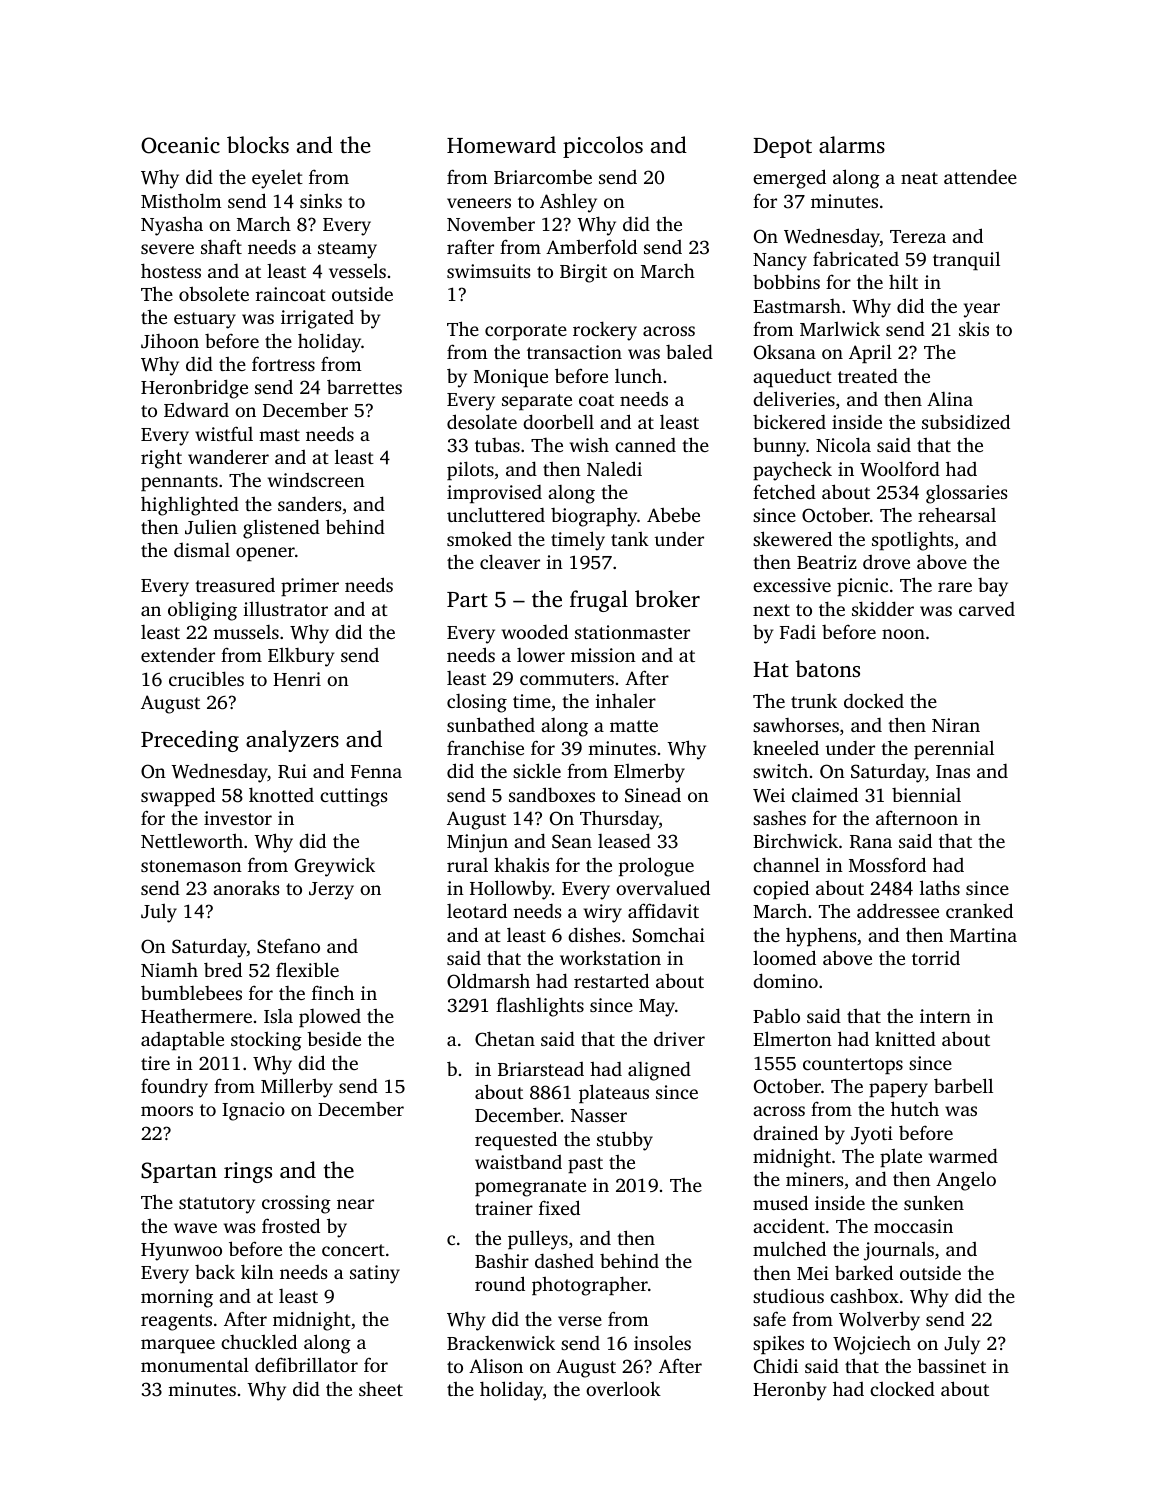 This image has height=1501, width=1160. I want to click on sickle, so click(537, 770).
